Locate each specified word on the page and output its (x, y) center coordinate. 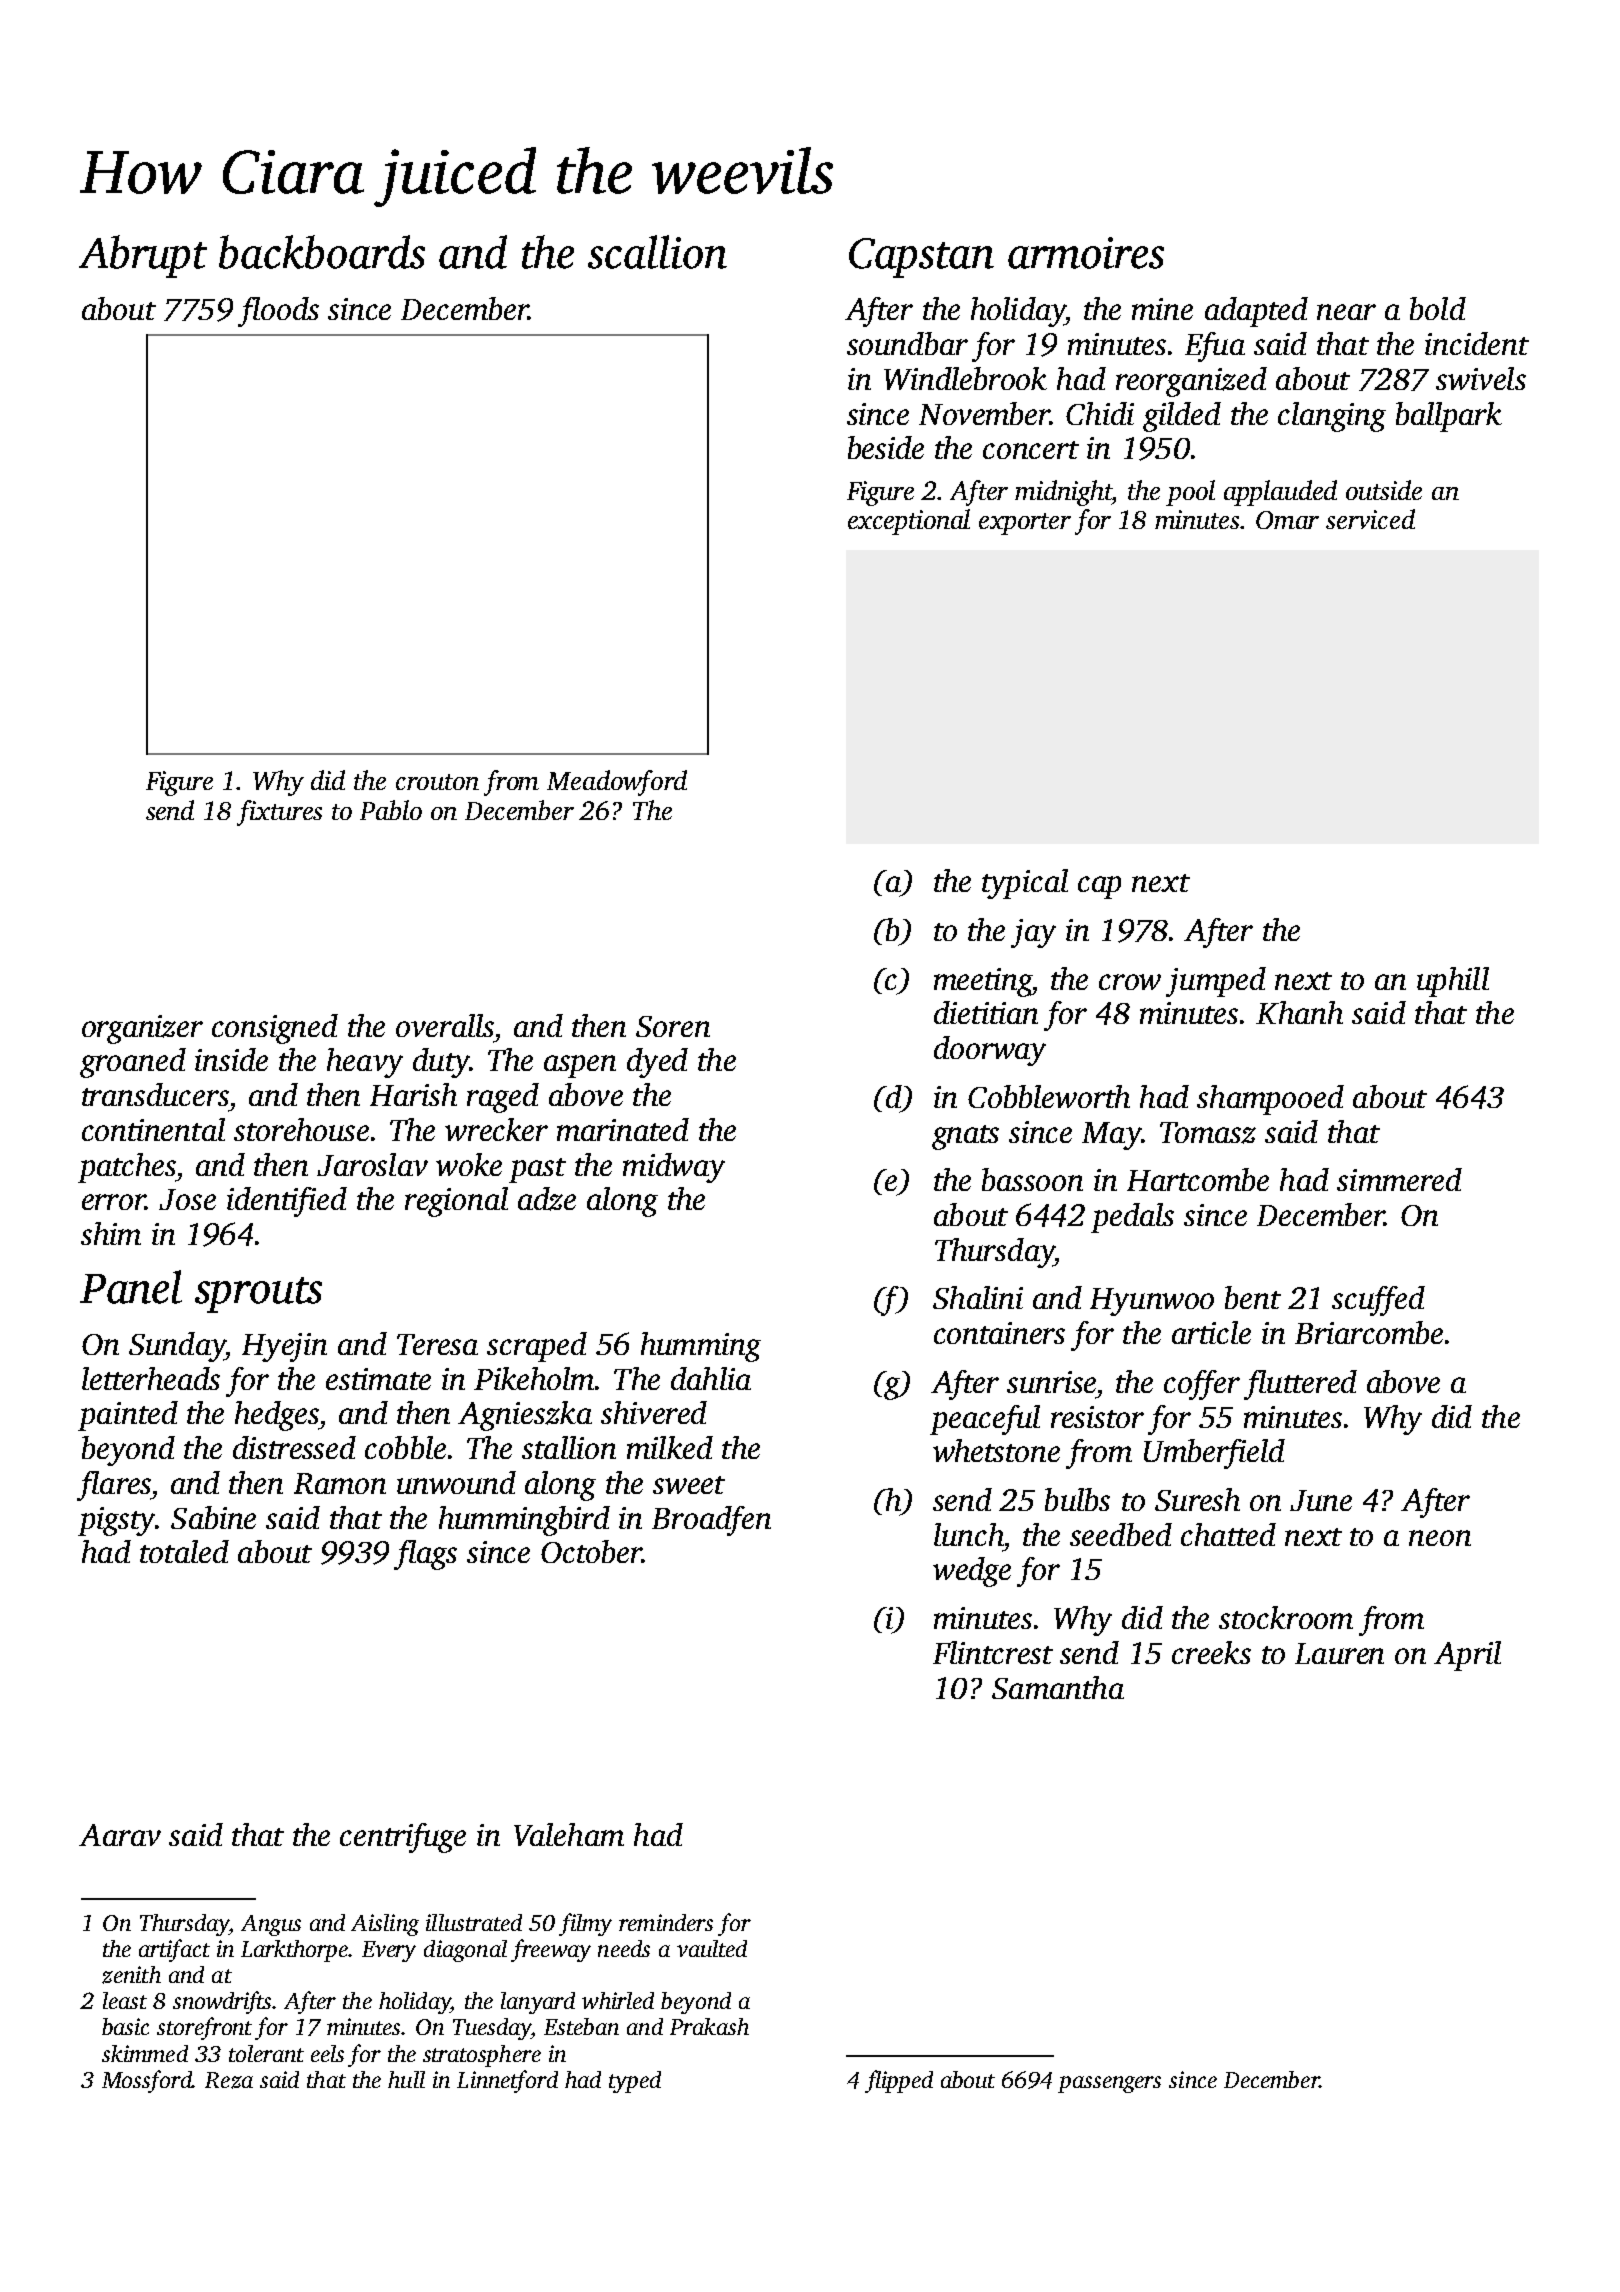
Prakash (709, 2026)
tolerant (266, 2053)
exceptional (909, 522)
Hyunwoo (1152, 1302)
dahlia (711, 1378)
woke (469, 1164)
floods (278, 312)
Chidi (1100, 413)
